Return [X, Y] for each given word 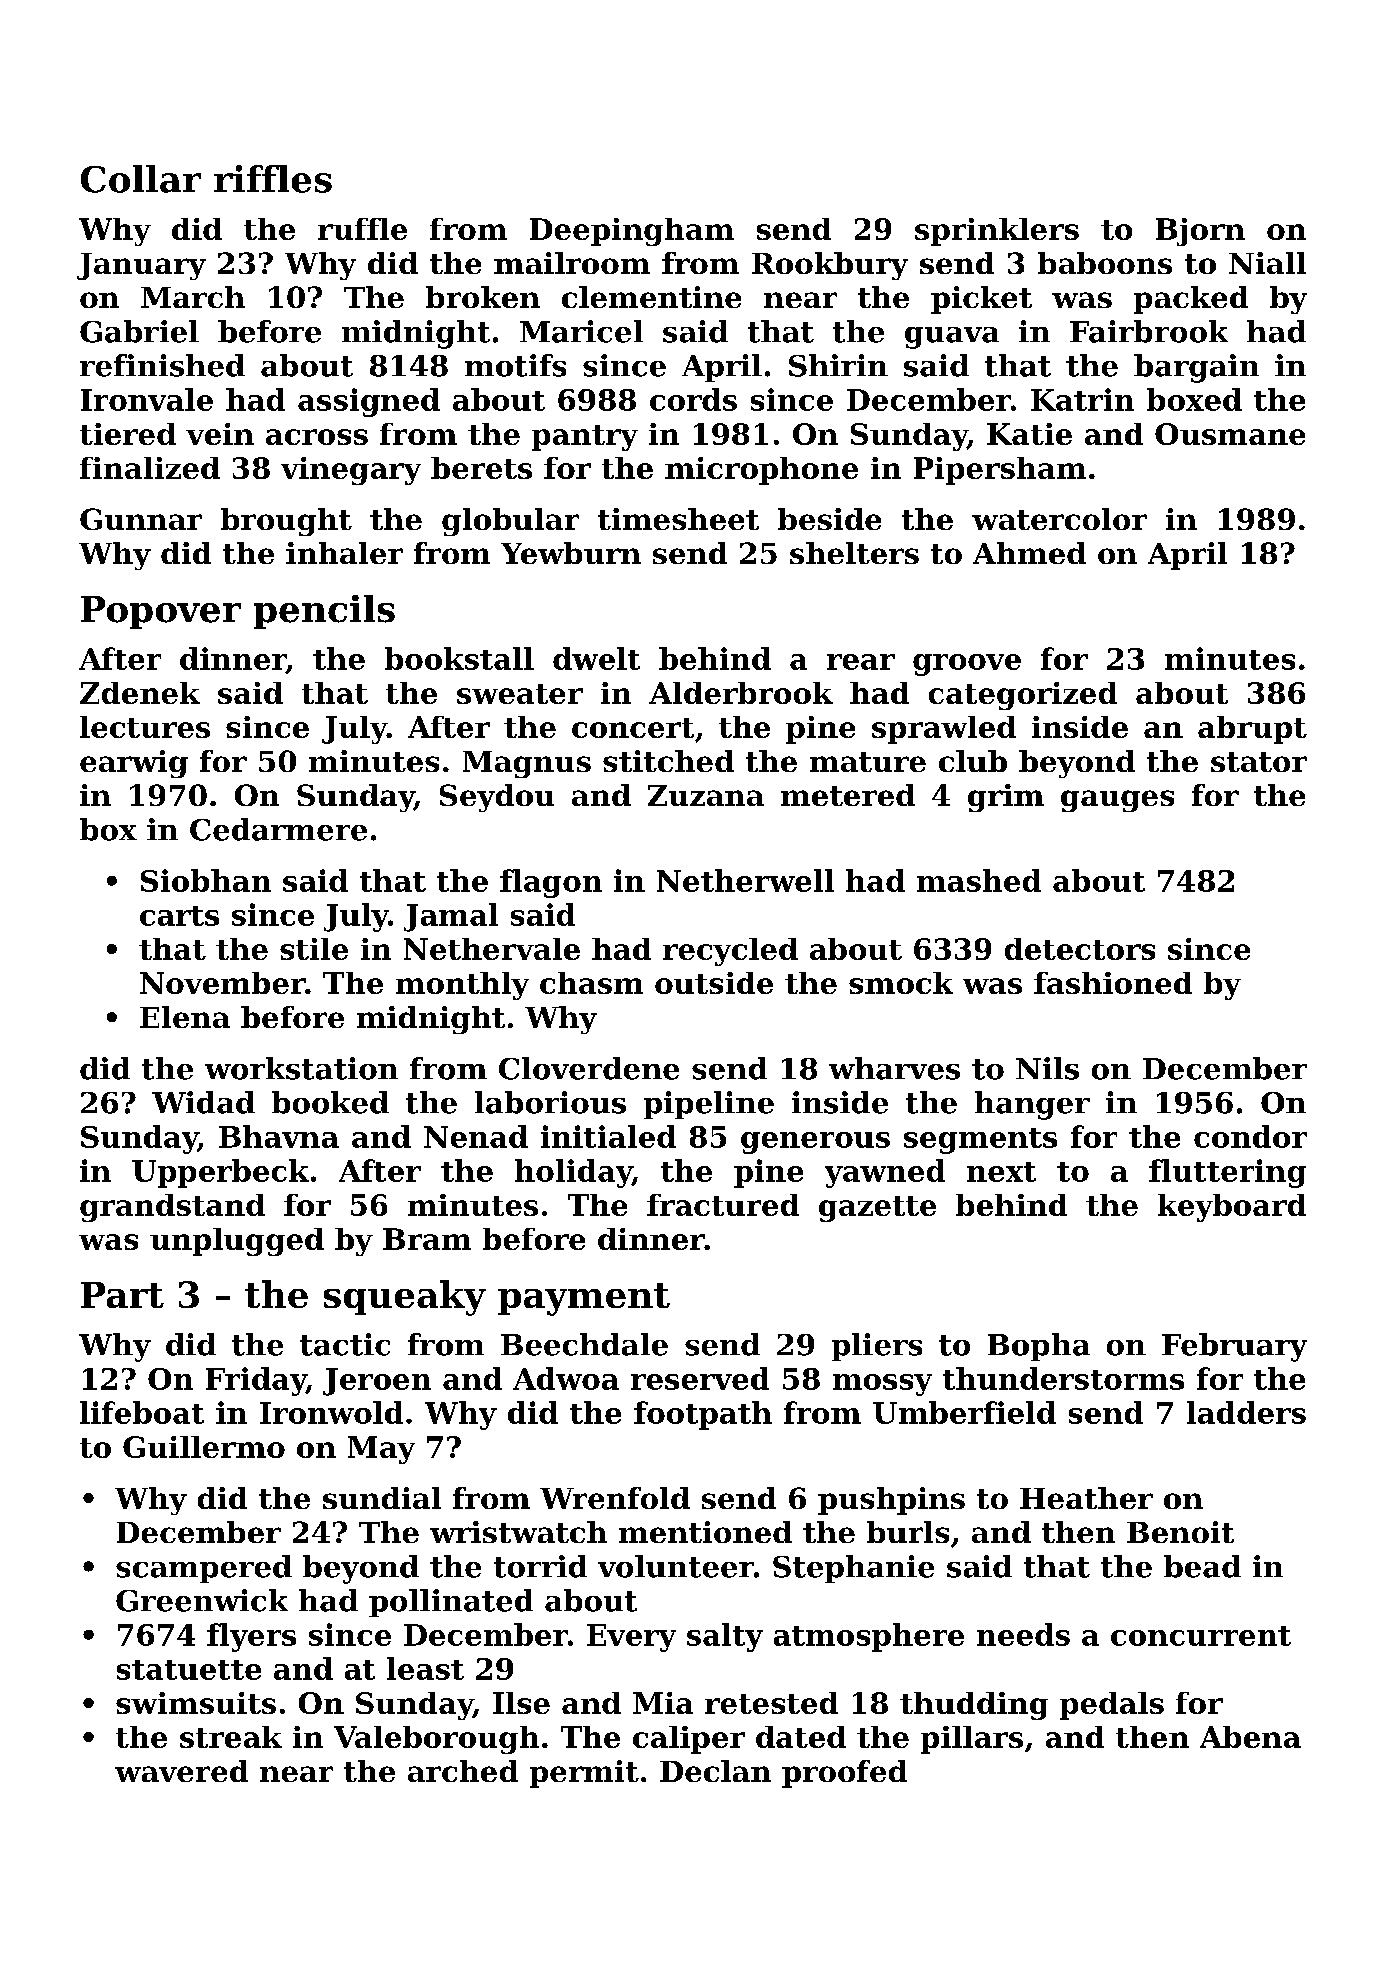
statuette [189, 1670]
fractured [723, 1205]
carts [179, 916]
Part [122, 1295]
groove [967, 665]
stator [1259, 762]
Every [631, 1638]
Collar [141, 179]
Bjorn [1200, 232]
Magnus [527, 764]
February [1234, 1347]
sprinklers [997, 232]
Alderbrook [741, 693]
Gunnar [141, 519]
